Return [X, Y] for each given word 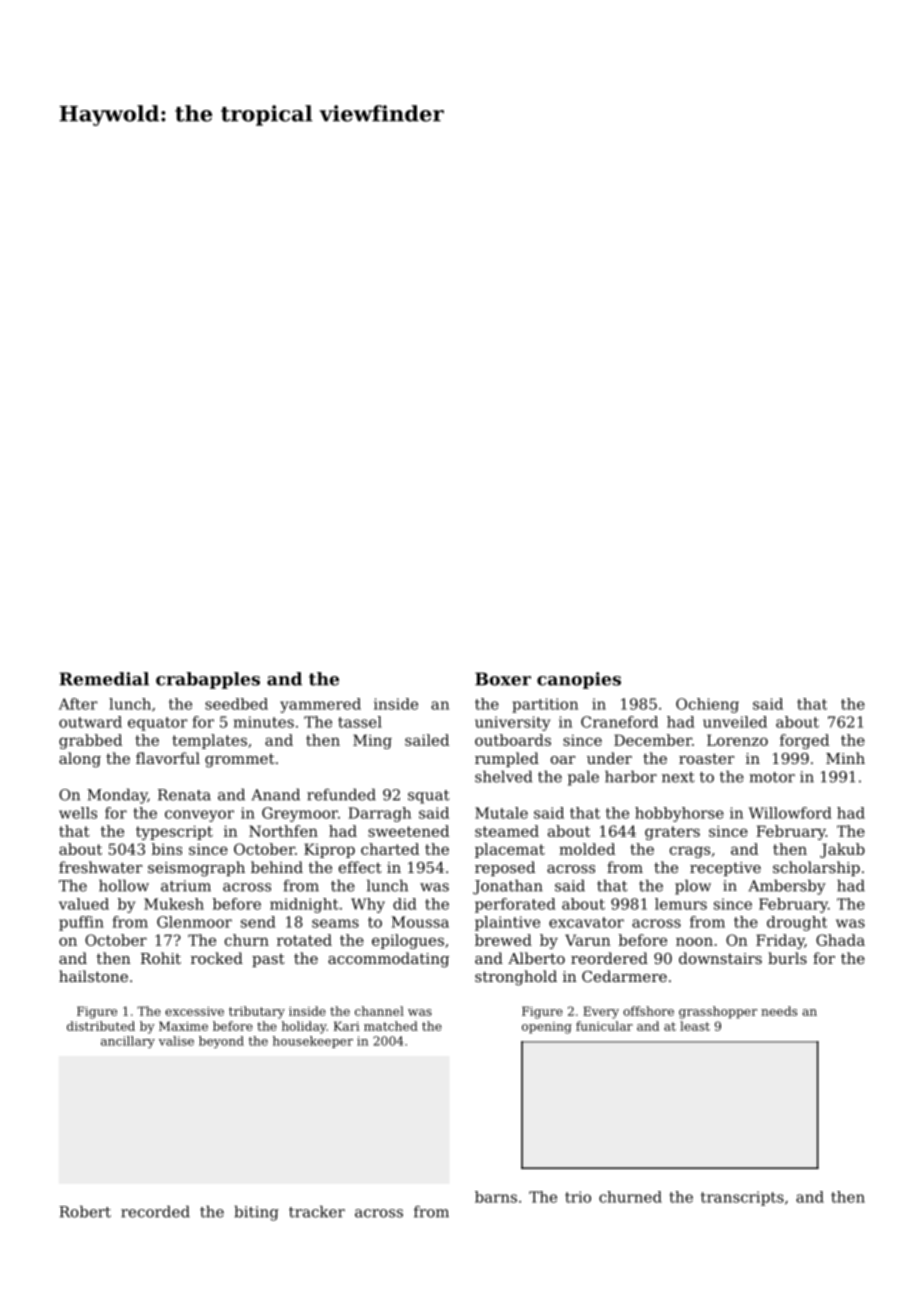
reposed [505, 868]
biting [256, 1213]
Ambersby [787, 887]
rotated [304, 940]
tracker [317, 1211]
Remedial [104, 679]
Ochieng [707, 705]
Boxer [503, 679]
